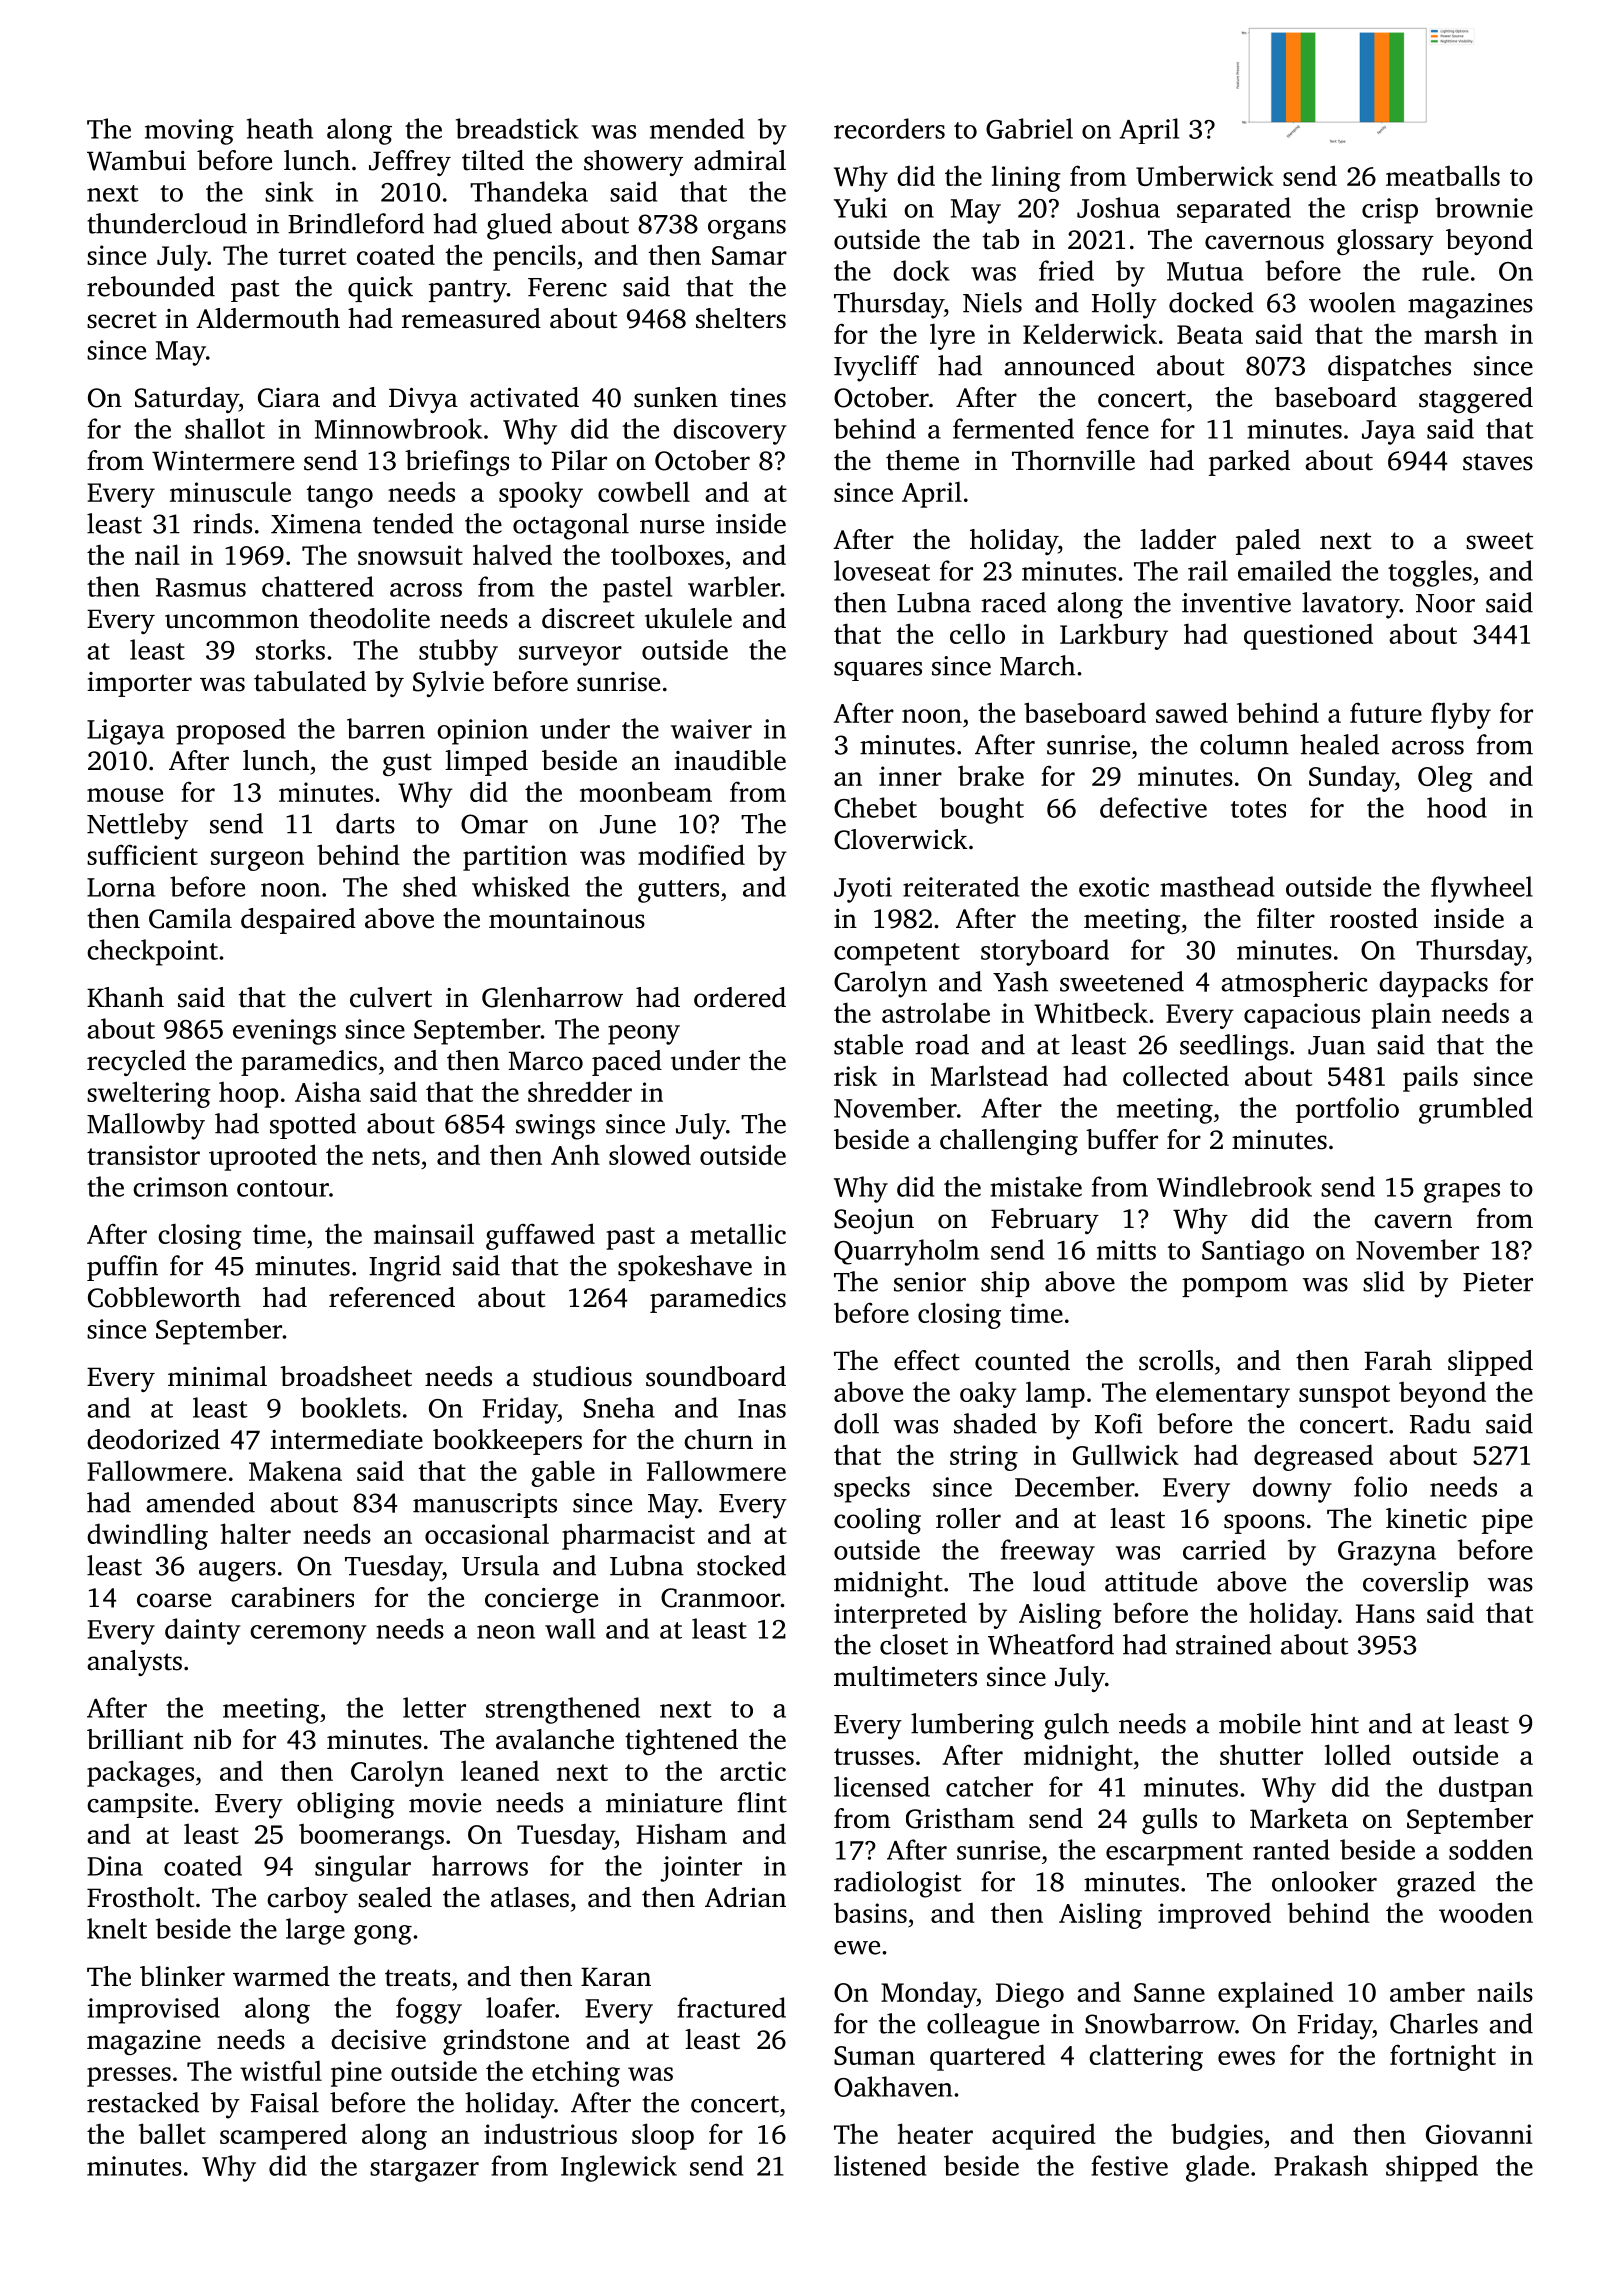  I want to click on sunspot, so click(1344, 1396).
